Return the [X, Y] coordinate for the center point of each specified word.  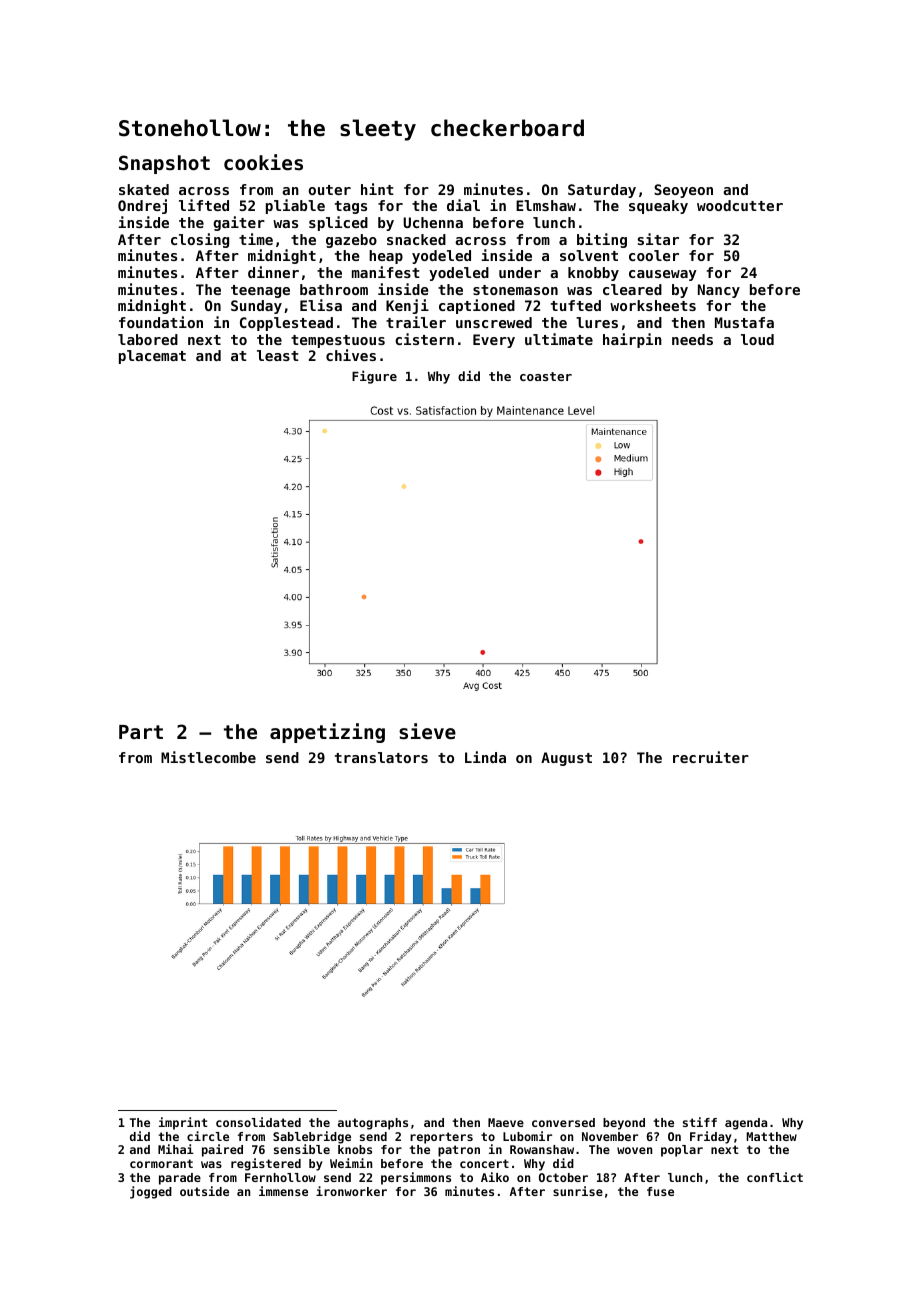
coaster [546, 376]
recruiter [711, 757]
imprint [183, 1123]
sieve [427, 731]
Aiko [495, 1177]
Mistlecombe [208, 757]
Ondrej [142, 206]
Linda [485, 757]
